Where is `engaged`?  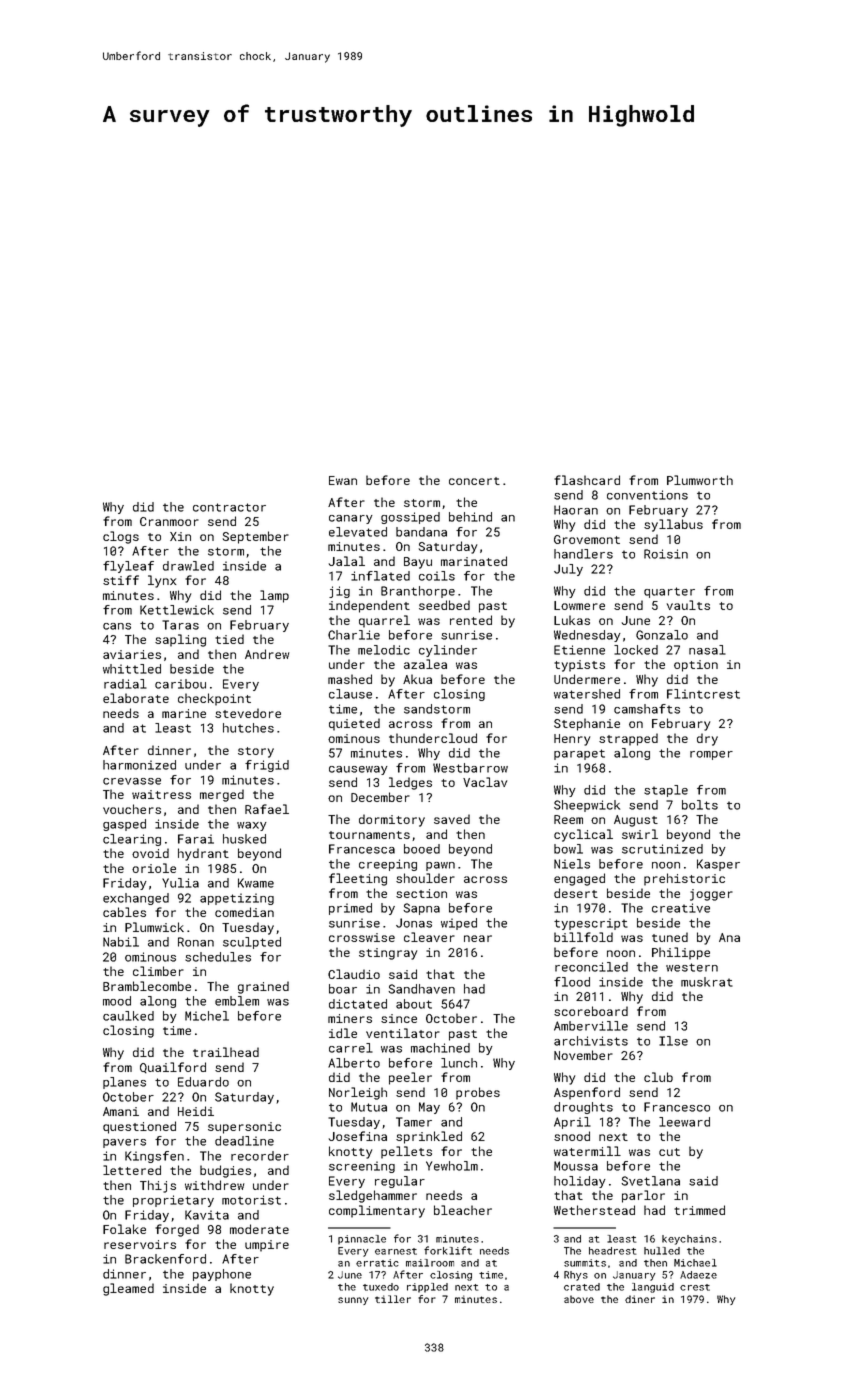
engaged is located at coordinates (579, 879).
